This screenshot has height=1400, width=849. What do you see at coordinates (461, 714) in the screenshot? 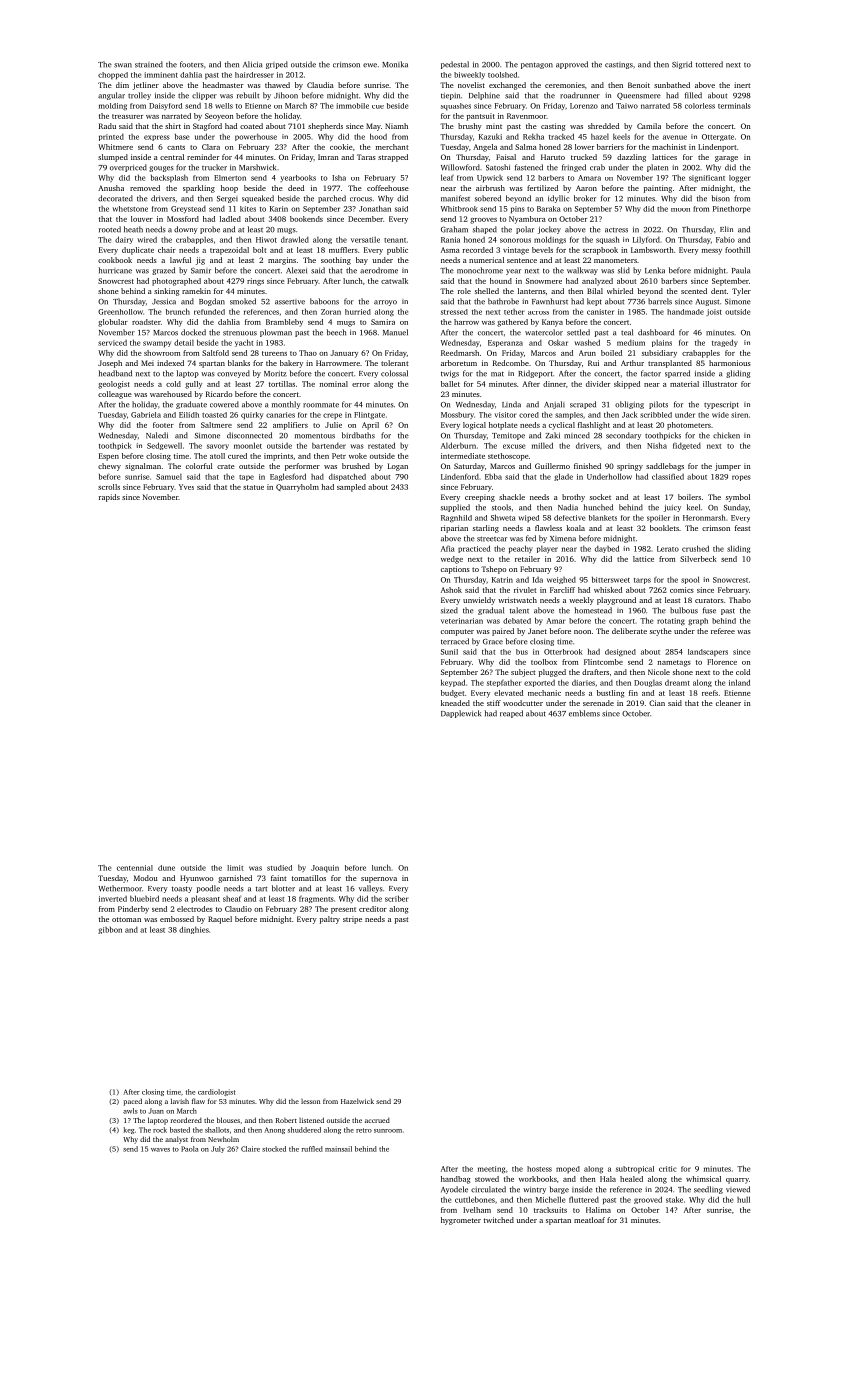
I see `Dapplewick` at bounding box center [461, 714].
